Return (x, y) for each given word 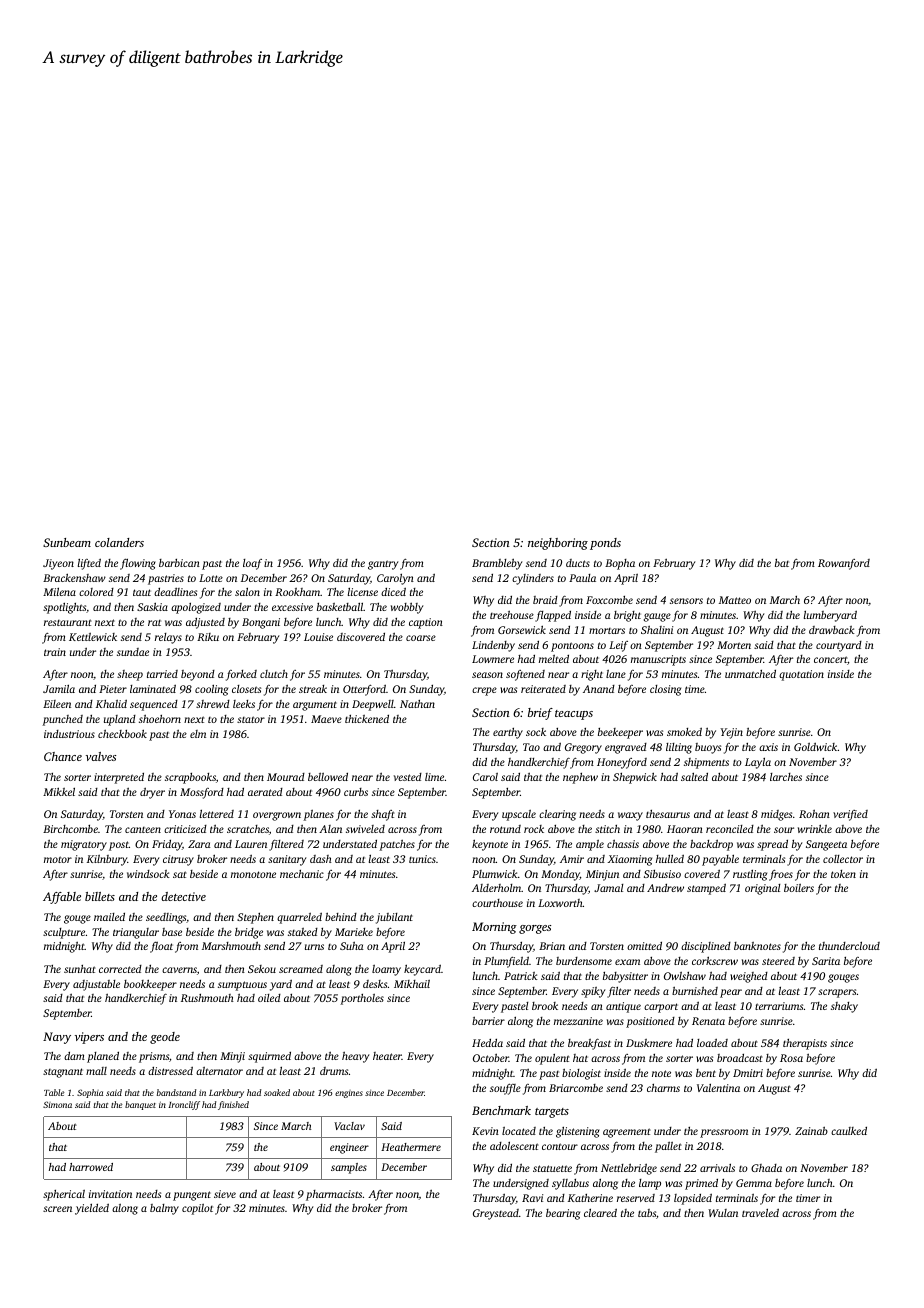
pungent (192, 1196)
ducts (578, 563)
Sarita (826, 961)
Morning (494, 928)
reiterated (543, 689)
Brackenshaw (74, 577)
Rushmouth (207, 998)
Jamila (59, 689)
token (843, 874)
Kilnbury (107, 860)
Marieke (354, 932)
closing (665, 690)
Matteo (735, 600)
